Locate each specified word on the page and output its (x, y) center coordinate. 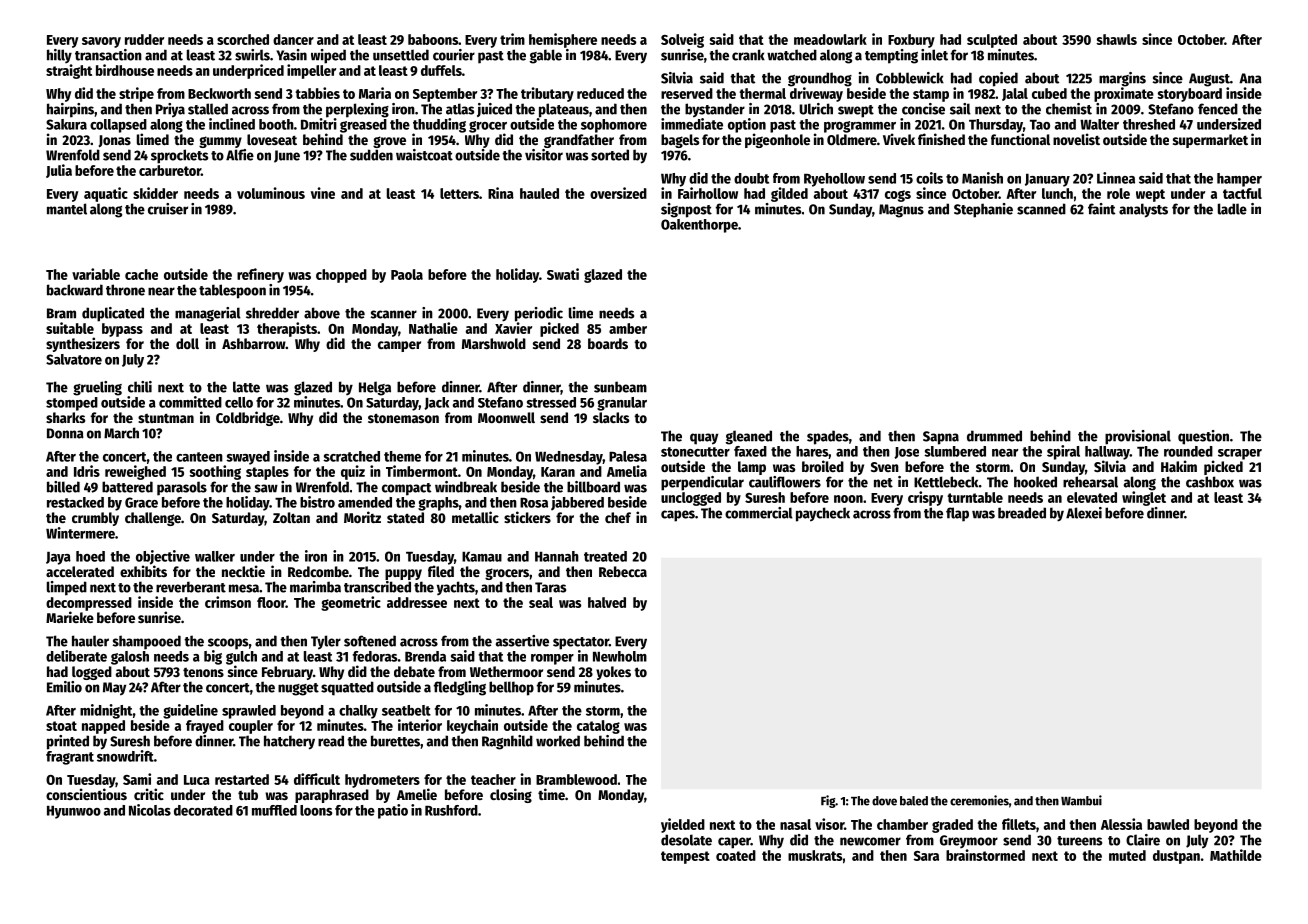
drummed (994, 436)
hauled (539, 193)
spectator (581, 643)
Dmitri (319, 124)
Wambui (1081, 800)
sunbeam (620, 387)
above (322, 313)
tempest (685, 857)
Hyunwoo (74, 812)
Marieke (70, 617)
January (1047, 180)
